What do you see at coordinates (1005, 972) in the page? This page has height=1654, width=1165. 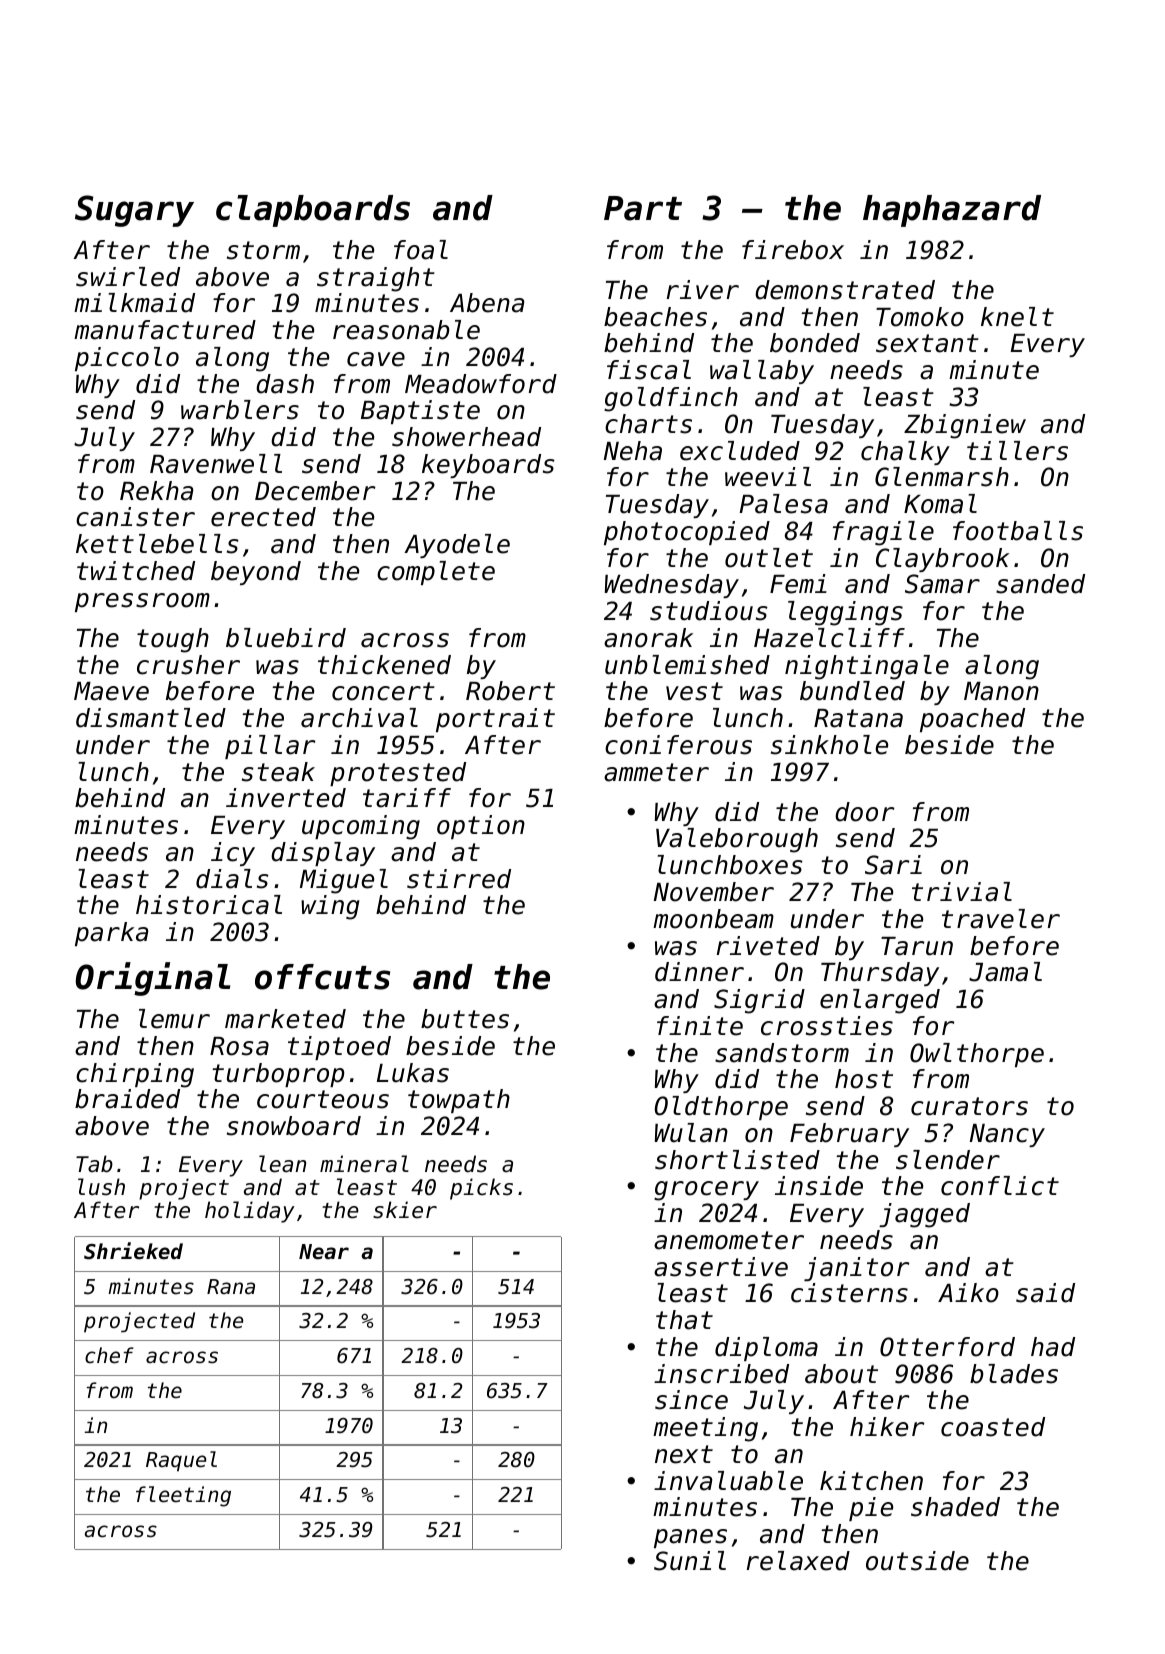 I see `Jamal` at bounding box center [1005, 972].
